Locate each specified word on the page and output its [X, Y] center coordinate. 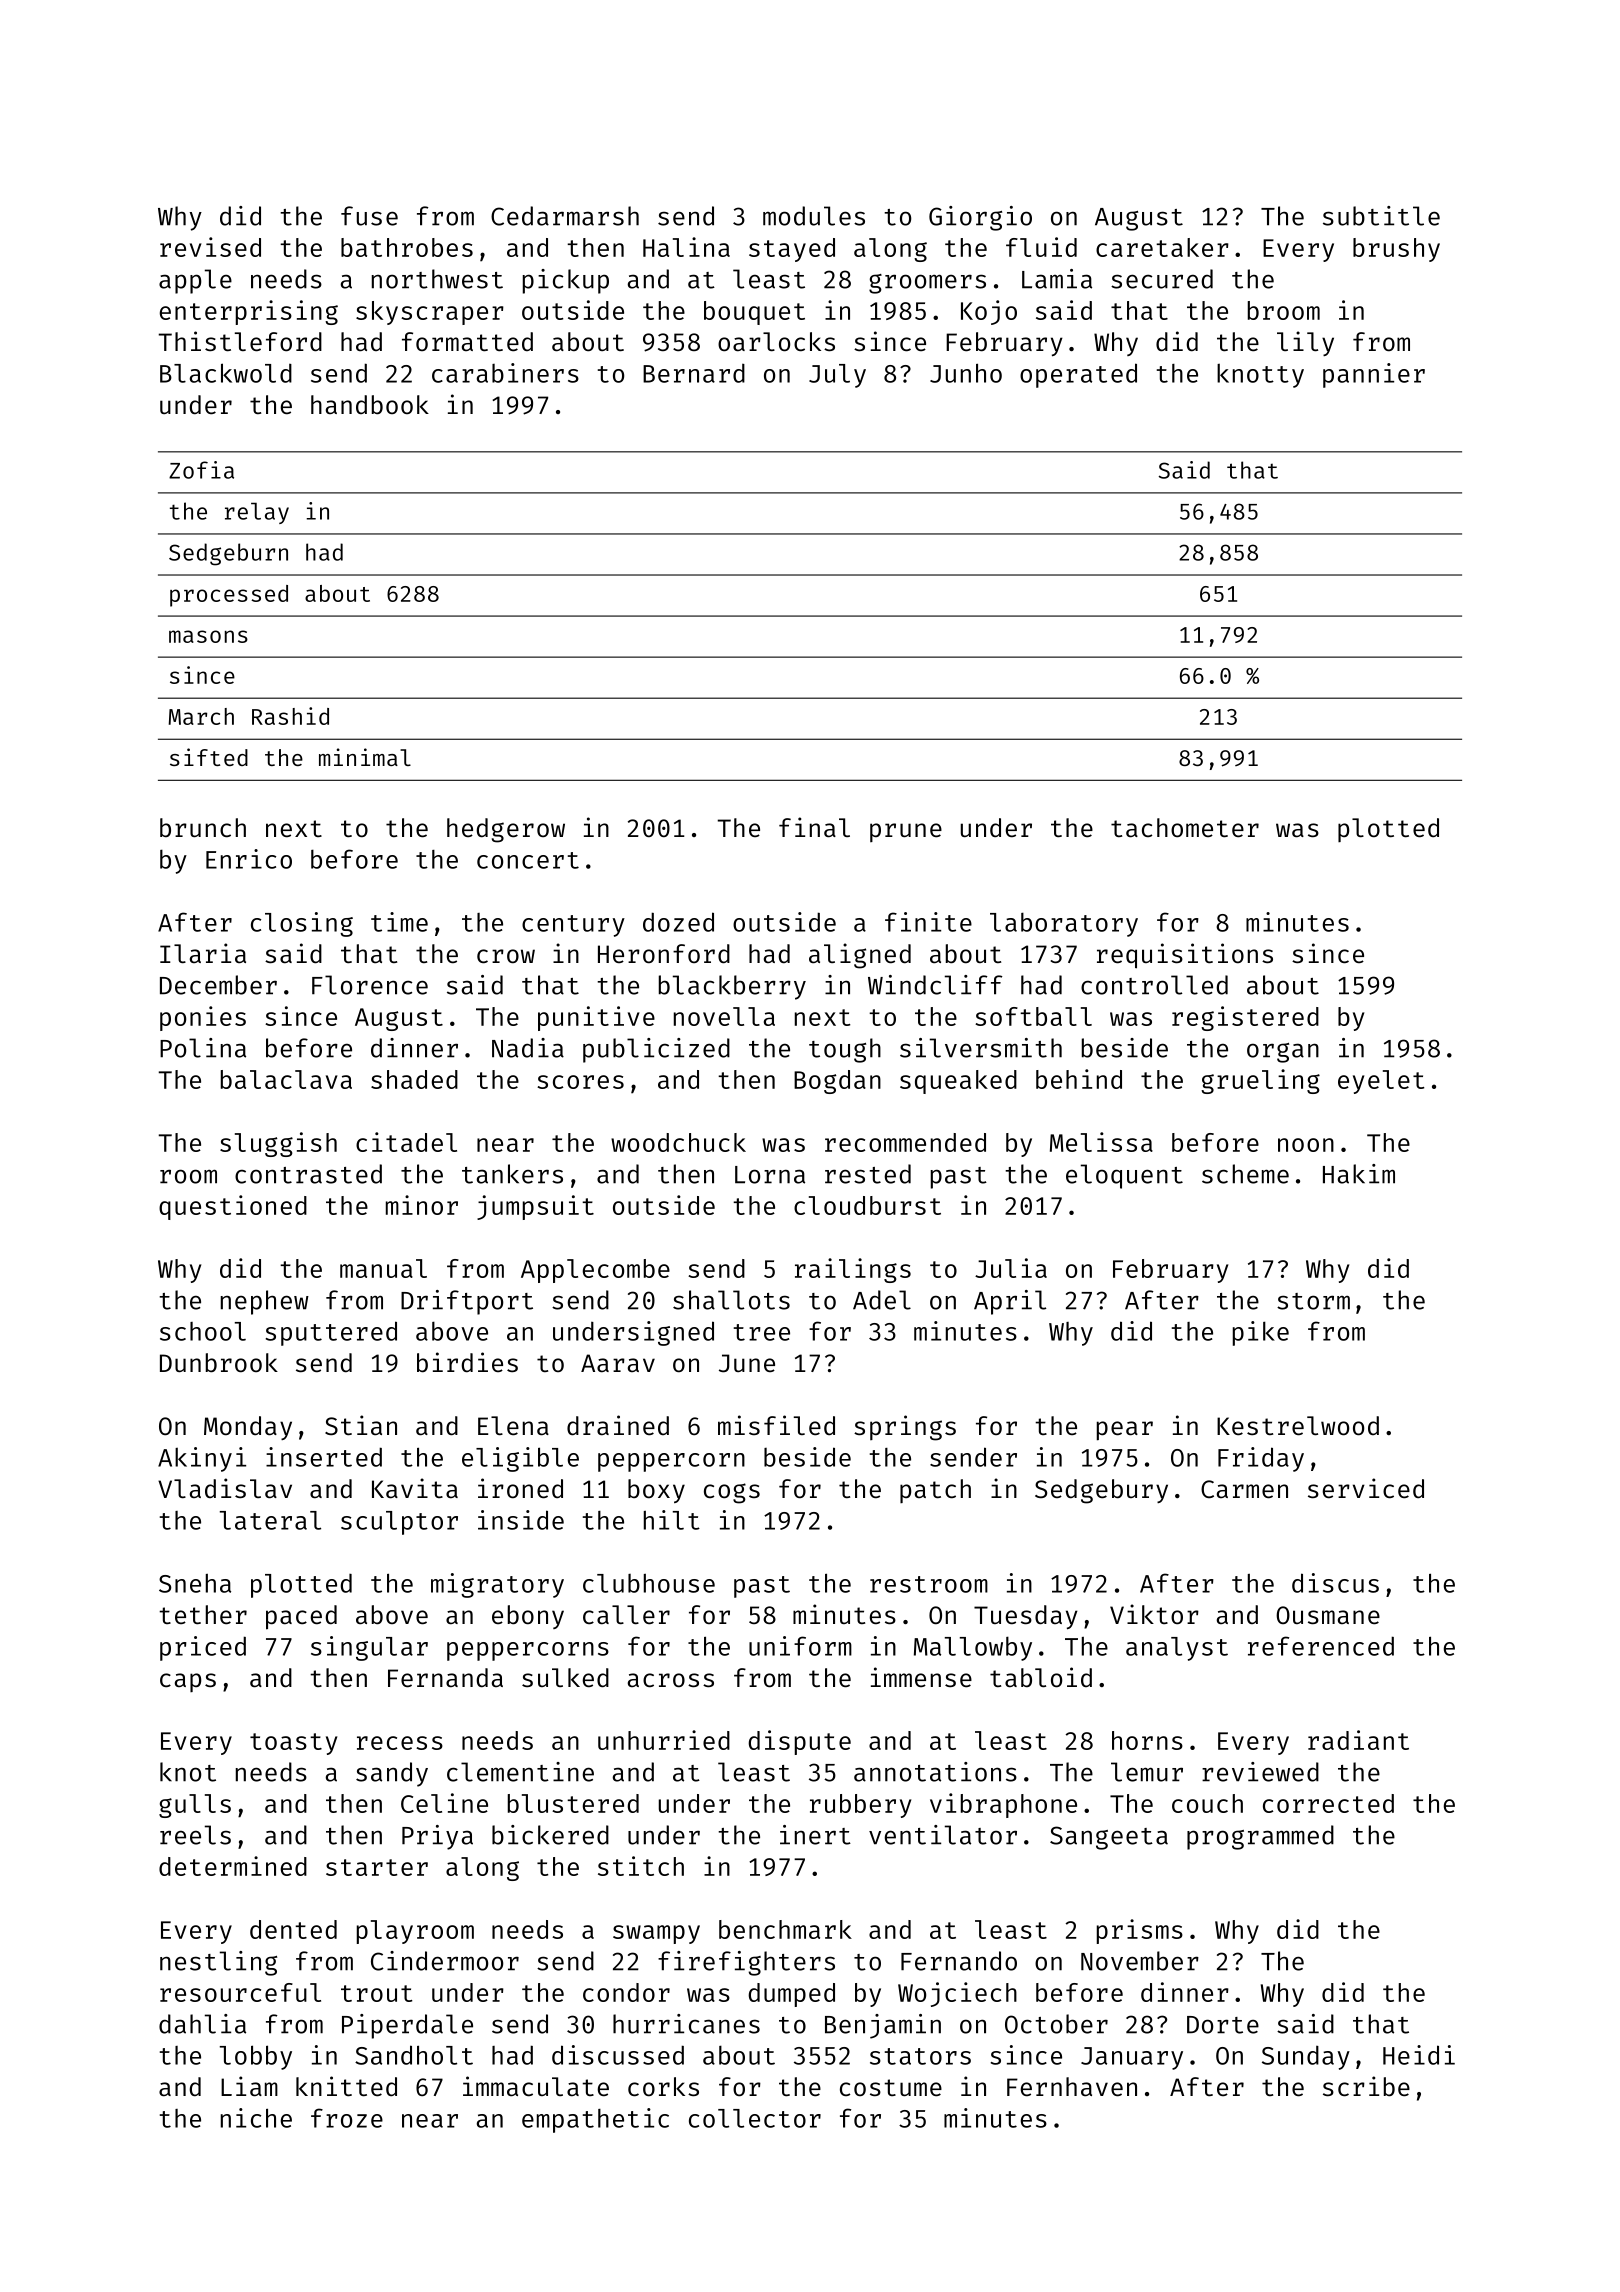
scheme [1245, 1174]
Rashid [290, 716]
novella [724, 1016]
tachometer [1185, 828]
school [203, 1331]
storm [1313, 1301]
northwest [437, 279]
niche [256, 2118]
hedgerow [506, 830]
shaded [414, 1079]
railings [853, 1270]
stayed [792, 250]
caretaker [1162, 247]
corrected [1328, 1803]
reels [195, 1835]
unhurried [664, 1740]
